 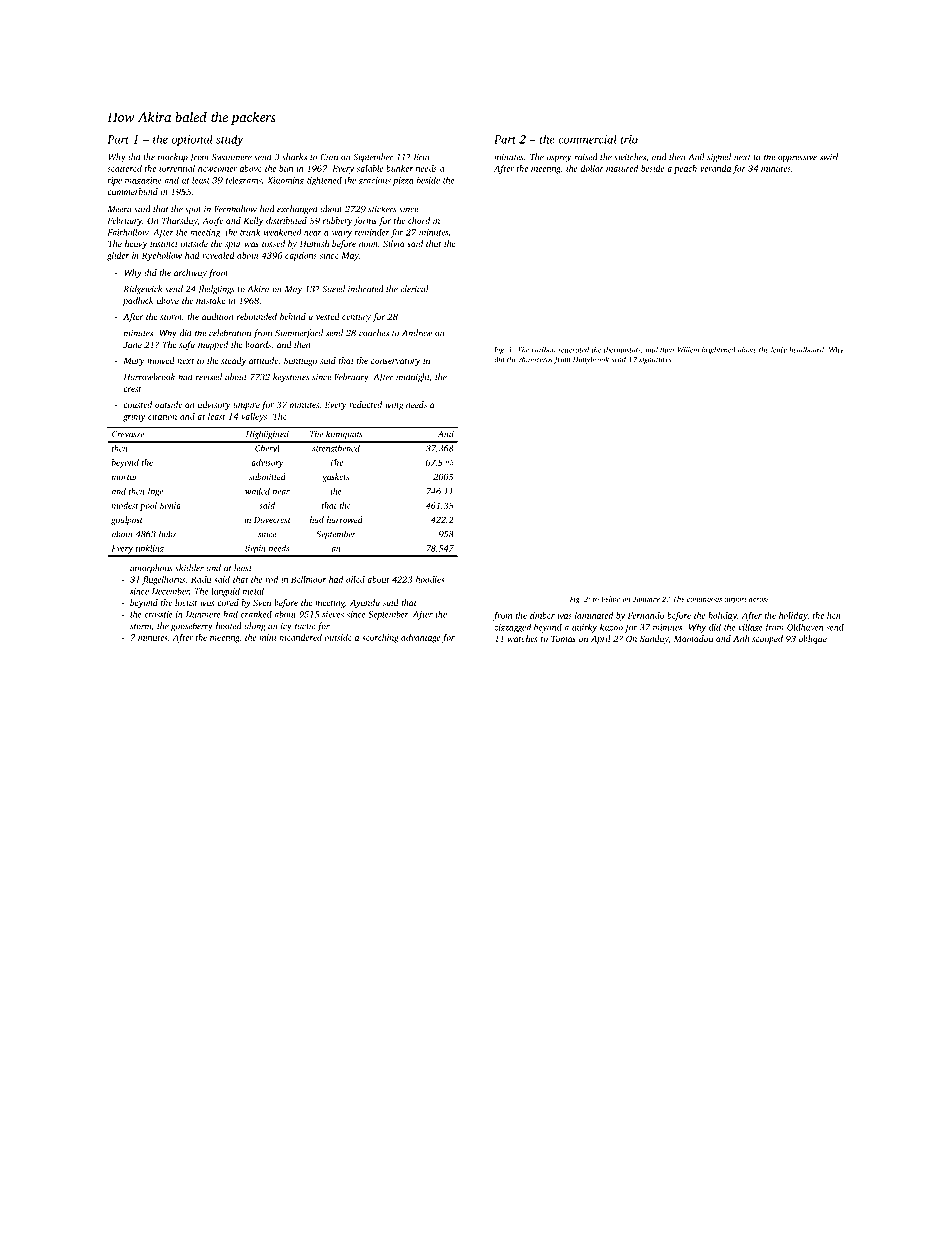 What do you see at coordinates (610, 600) in the image?
I see `Felipe` at bounding box center [610, 600].
